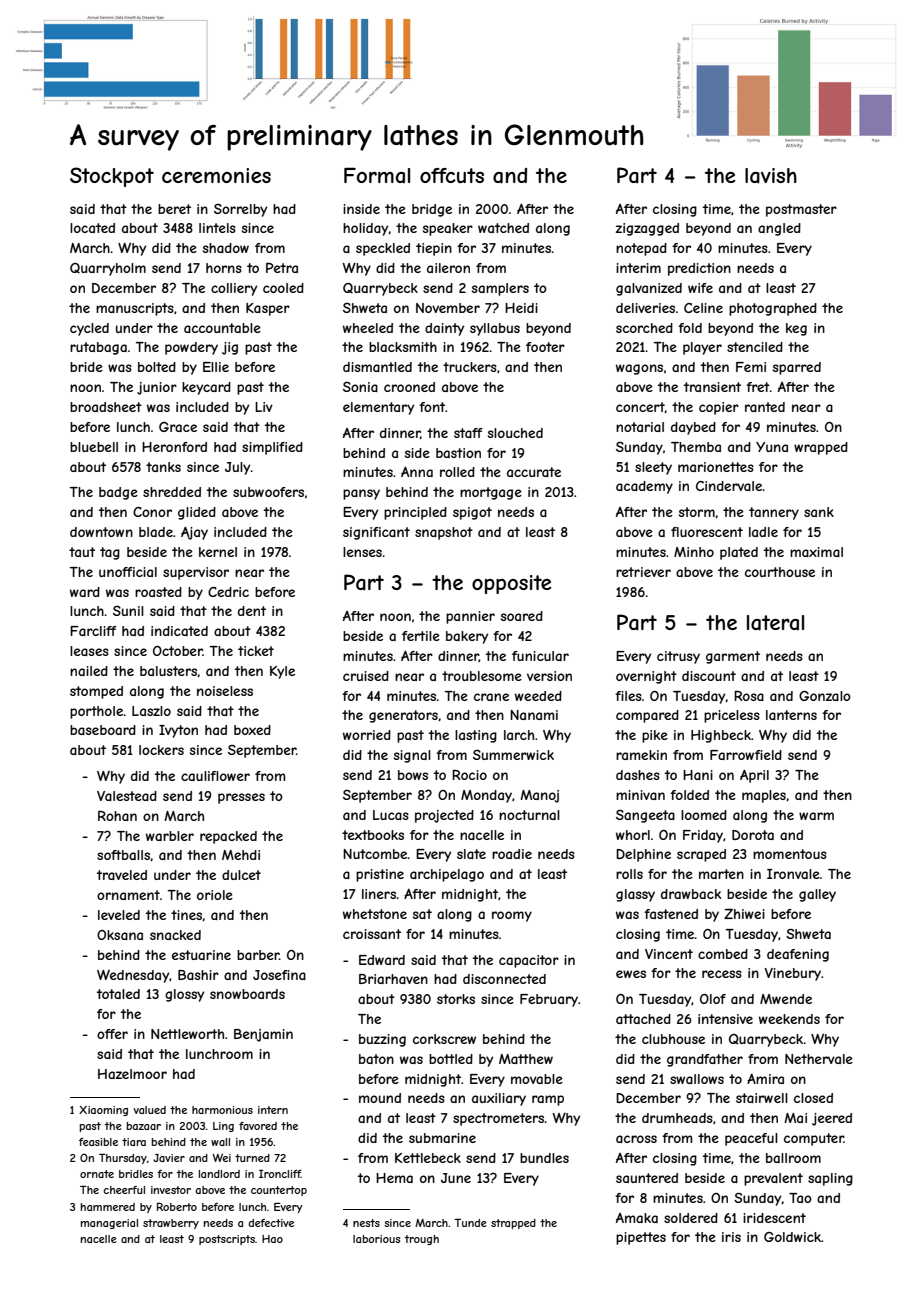 The width and height of the screenshot is (924, 1308). What do you see at coordinates (380, 1098) in the screenshot?
I see `mound` at bounding box center [380, 1098].
